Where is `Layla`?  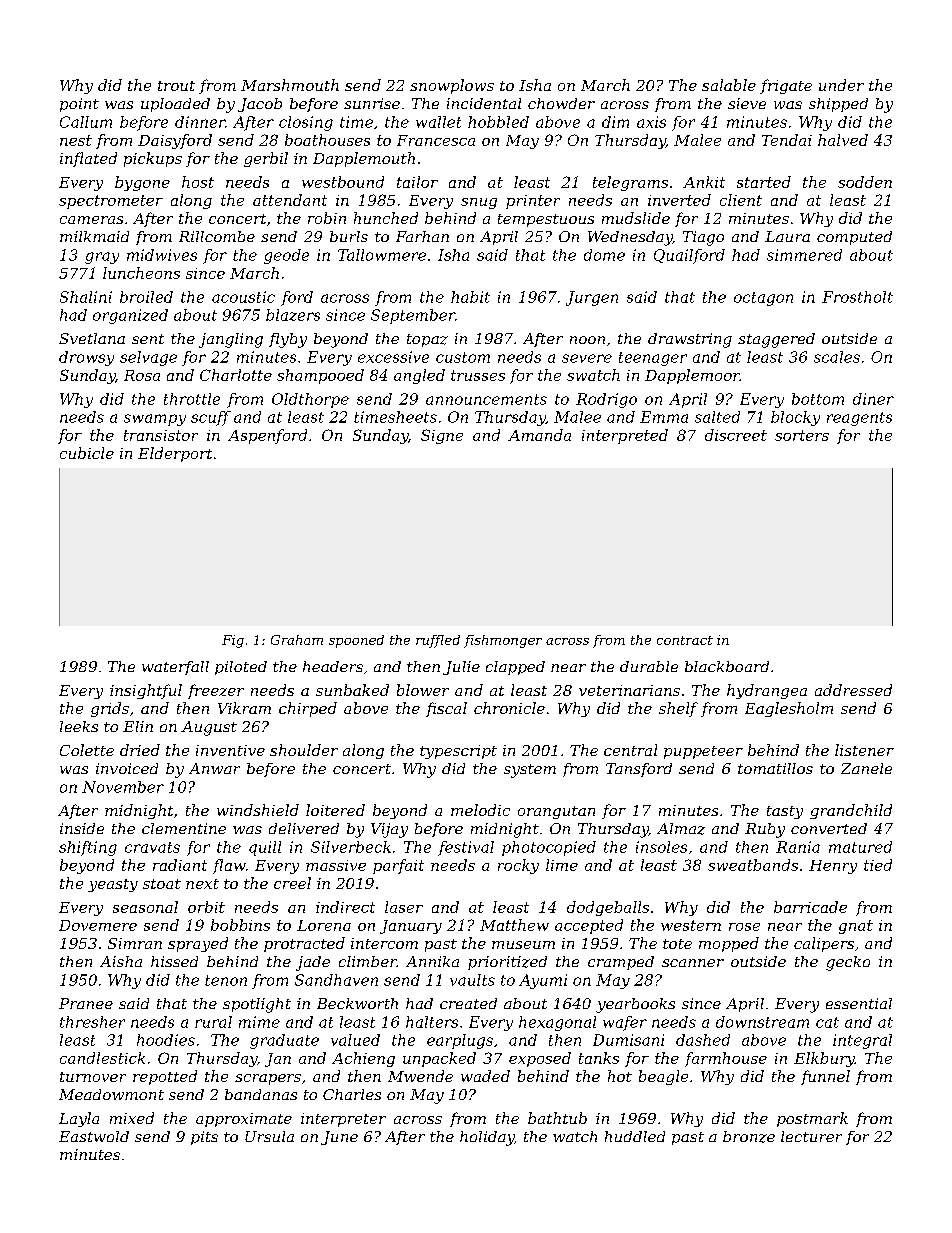
Layla is located at coordinates (79, 1119).
